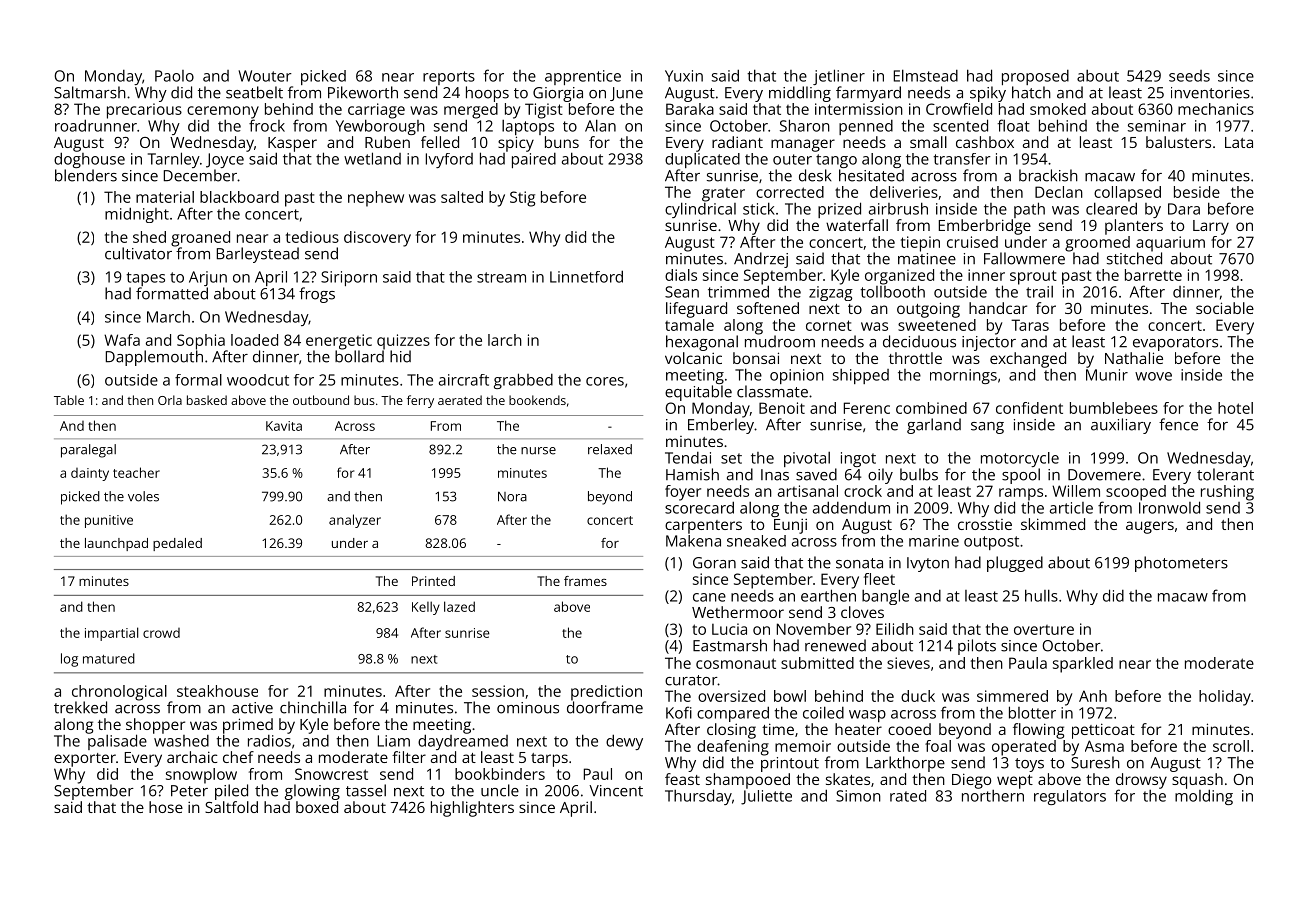 The image size is (1308, 924). Describe the element at coordinates (606, 693) in the document. I see `prediction` at that location.
